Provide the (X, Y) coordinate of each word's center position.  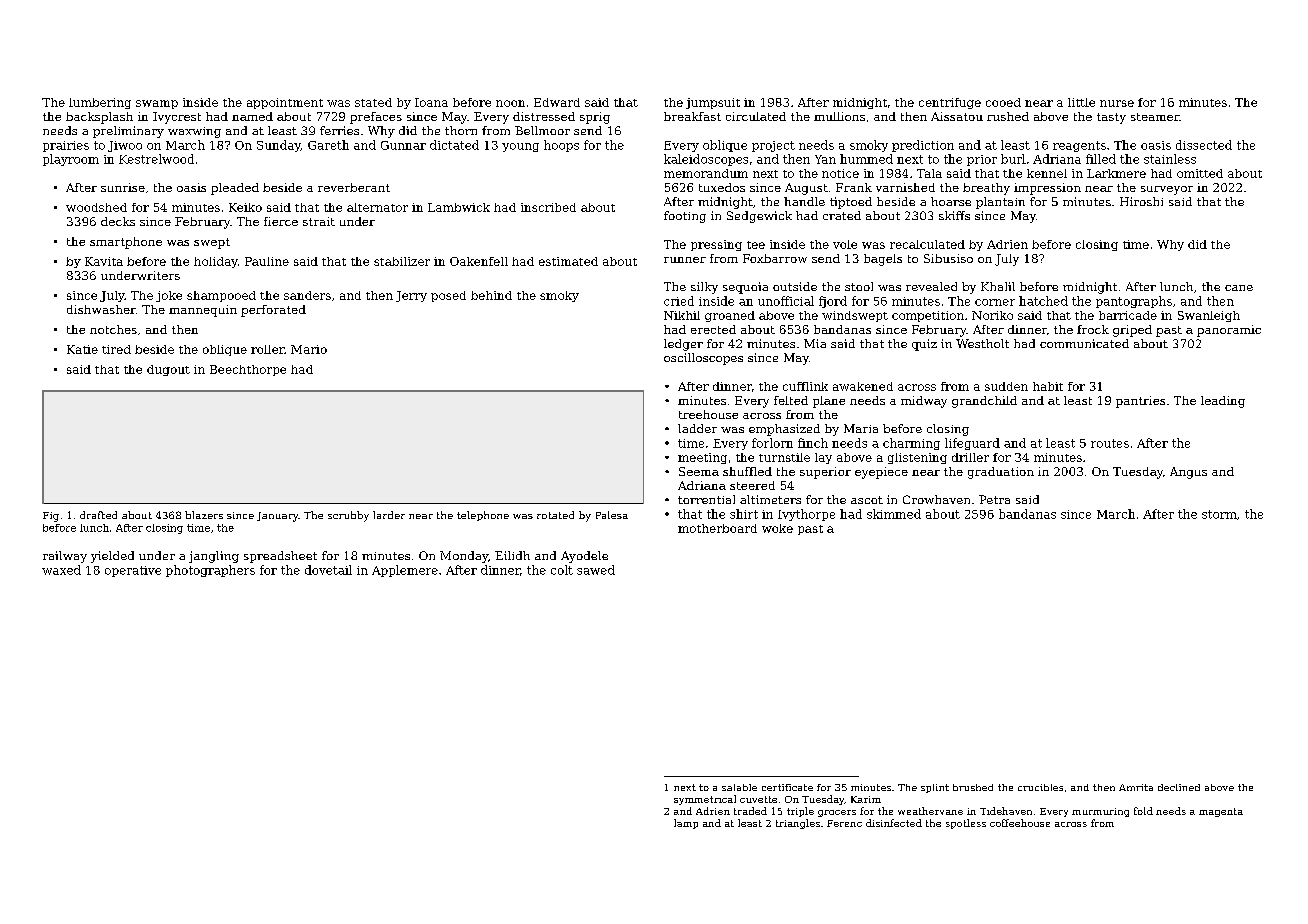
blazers (204, 515)
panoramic (1229, 331)
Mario (309, 349)
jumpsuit (713, 103)
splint (935, 788)
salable (739, 787)
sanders (307, 295)
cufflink (805, 386)
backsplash (99, 118)
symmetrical (705, 800)
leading (1223, 402)
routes (1110, 443)
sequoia (745, 288)
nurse (1117, 103)
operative (133, 571)
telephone (483, 516)
